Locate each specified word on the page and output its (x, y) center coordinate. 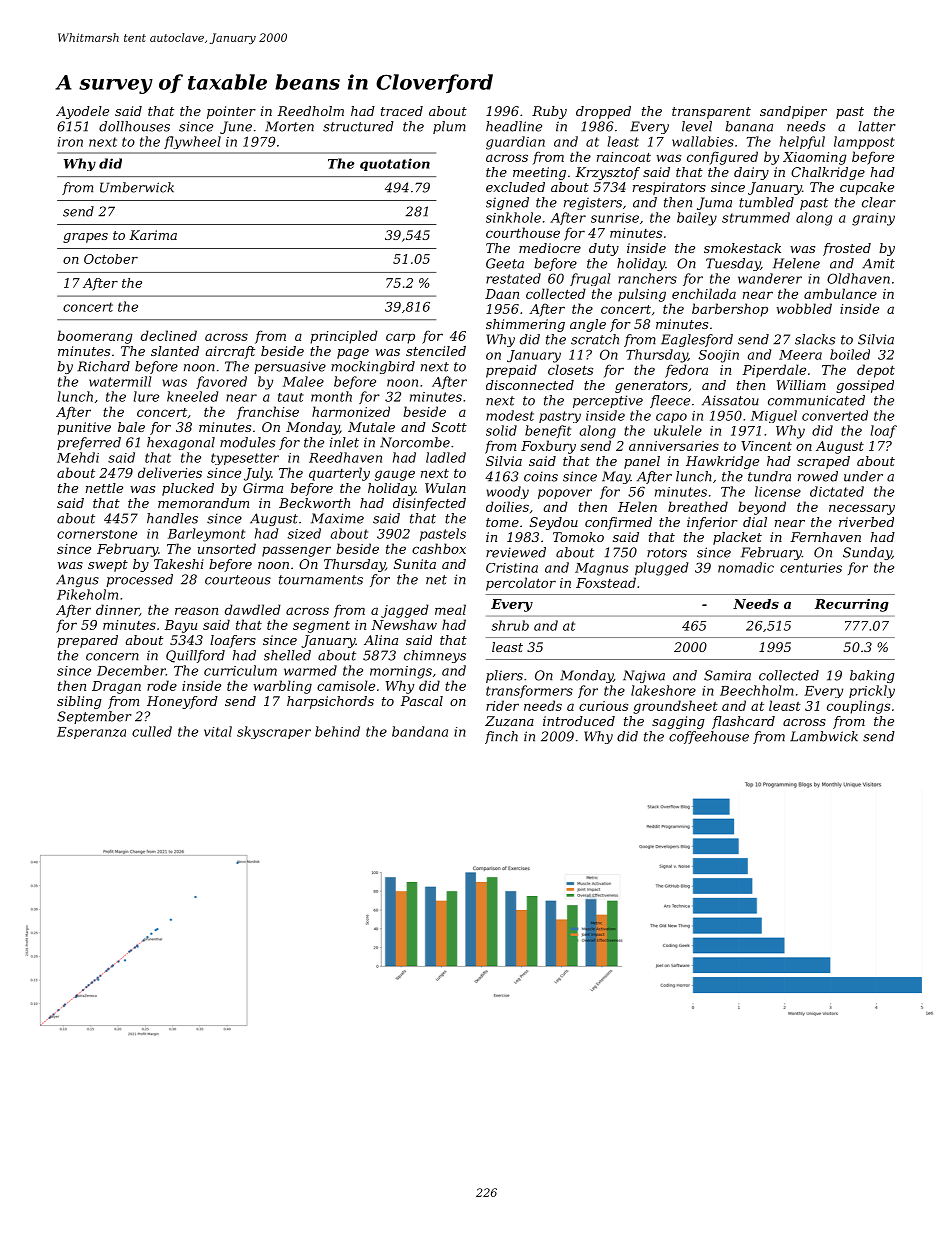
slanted (175, 351)
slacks (815, 339)
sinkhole (513, 217)
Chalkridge (828, 173)
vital (218, 731)
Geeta (505, 263)
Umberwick (137, 187)
